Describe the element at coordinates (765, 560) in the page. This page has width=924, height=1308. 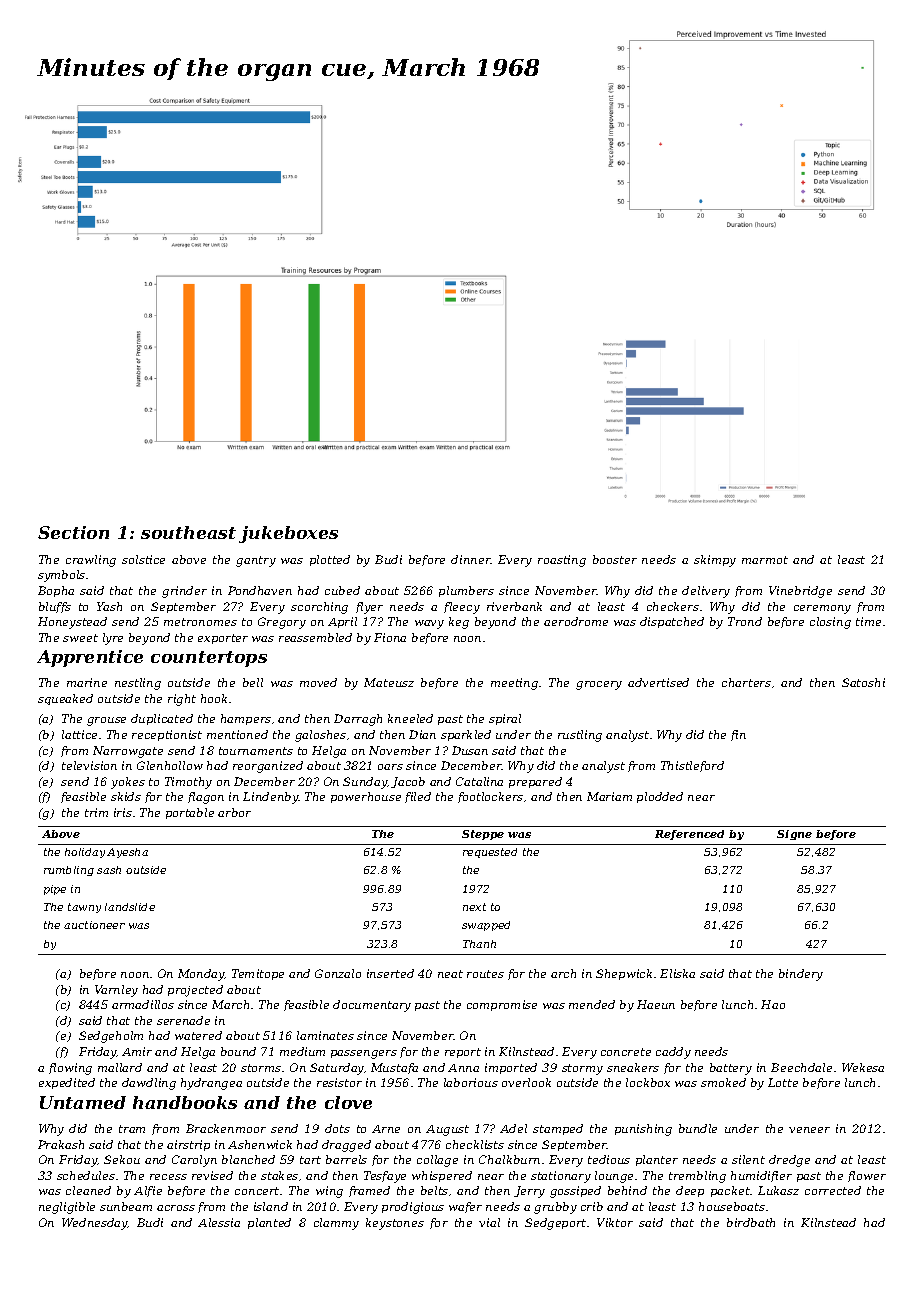
I see `marmot` at that location.
